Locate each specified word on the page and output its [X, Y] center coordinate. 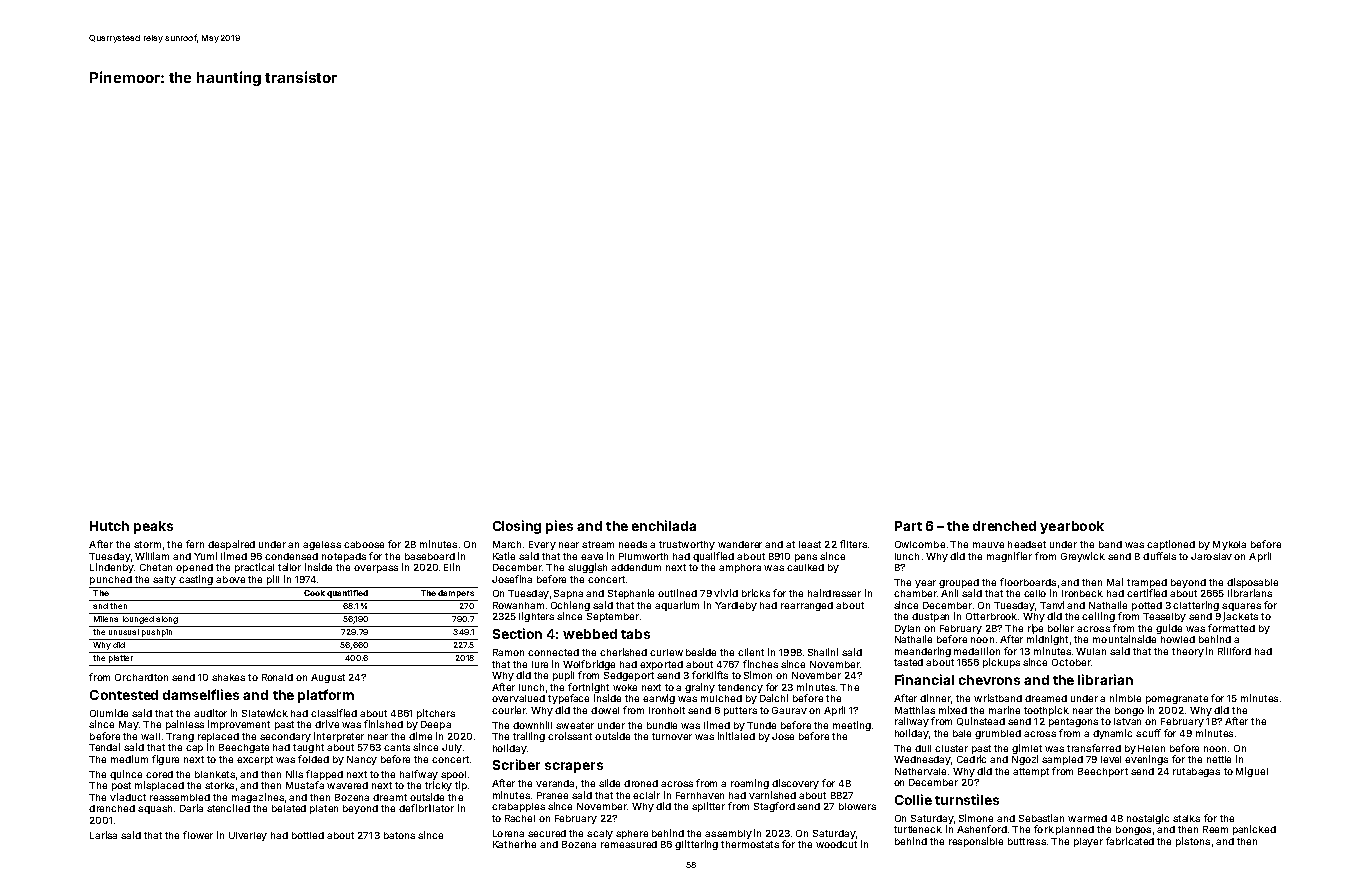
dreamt [390, 797]
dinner [935, 698]
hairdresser [834, 593]
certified [1147, 593]
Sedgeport [629, 676]
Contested [124, 695]
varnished [772, 795]
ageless [322, 545]
